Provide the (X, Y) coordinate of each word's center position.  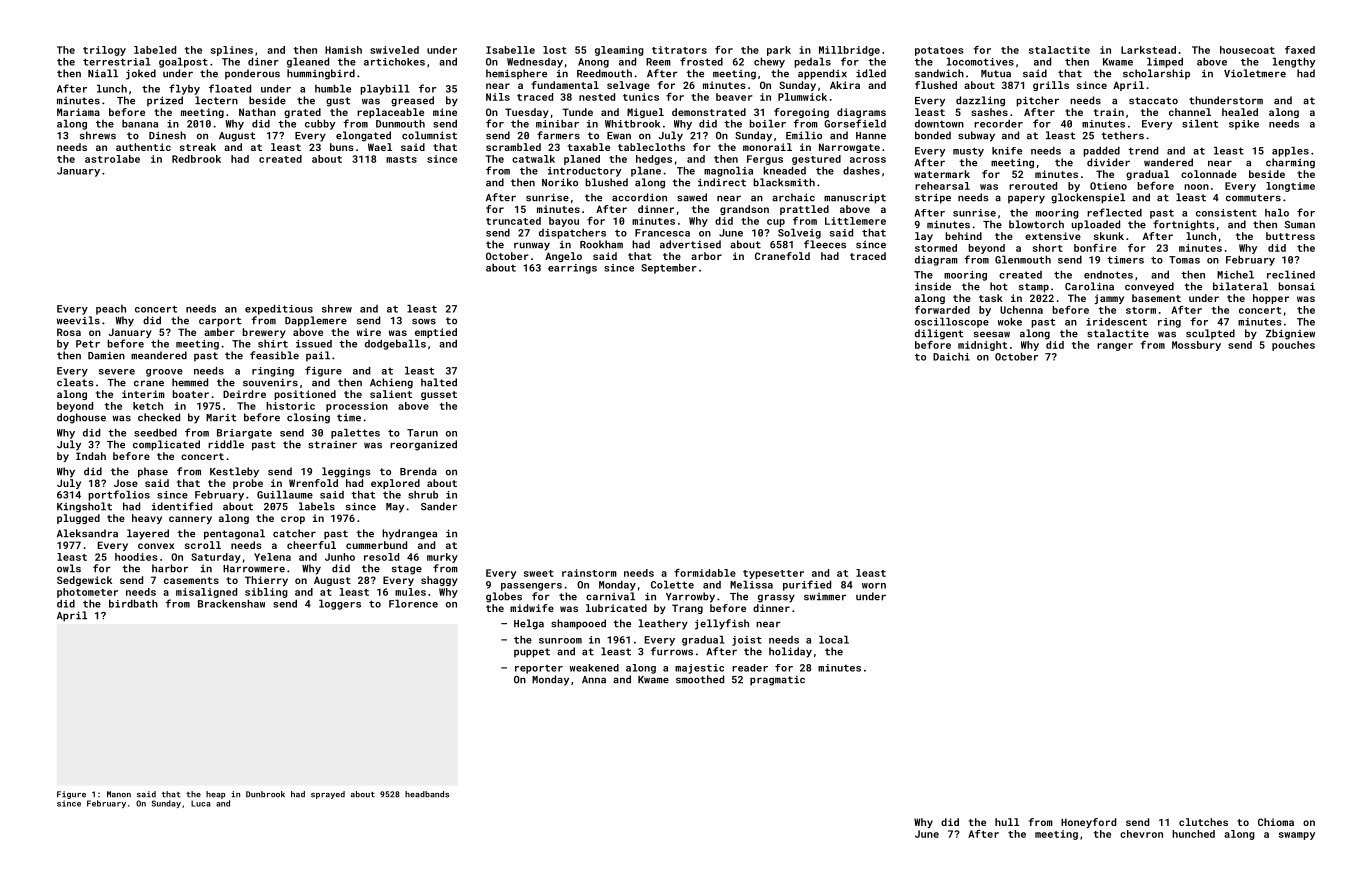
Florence (413, 603)
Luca (201, 803)
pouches (1293, 346)
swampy (1297, 836)
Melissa (751, 584)
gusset (439, 395)
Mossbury (1196, 346)
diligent (939, 334)
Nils (498, 97)
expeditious (279, 309)
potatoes (939, 51)
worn (874, 586)
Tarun (422, 433)
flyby (184, 89)
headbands (427, 794)
